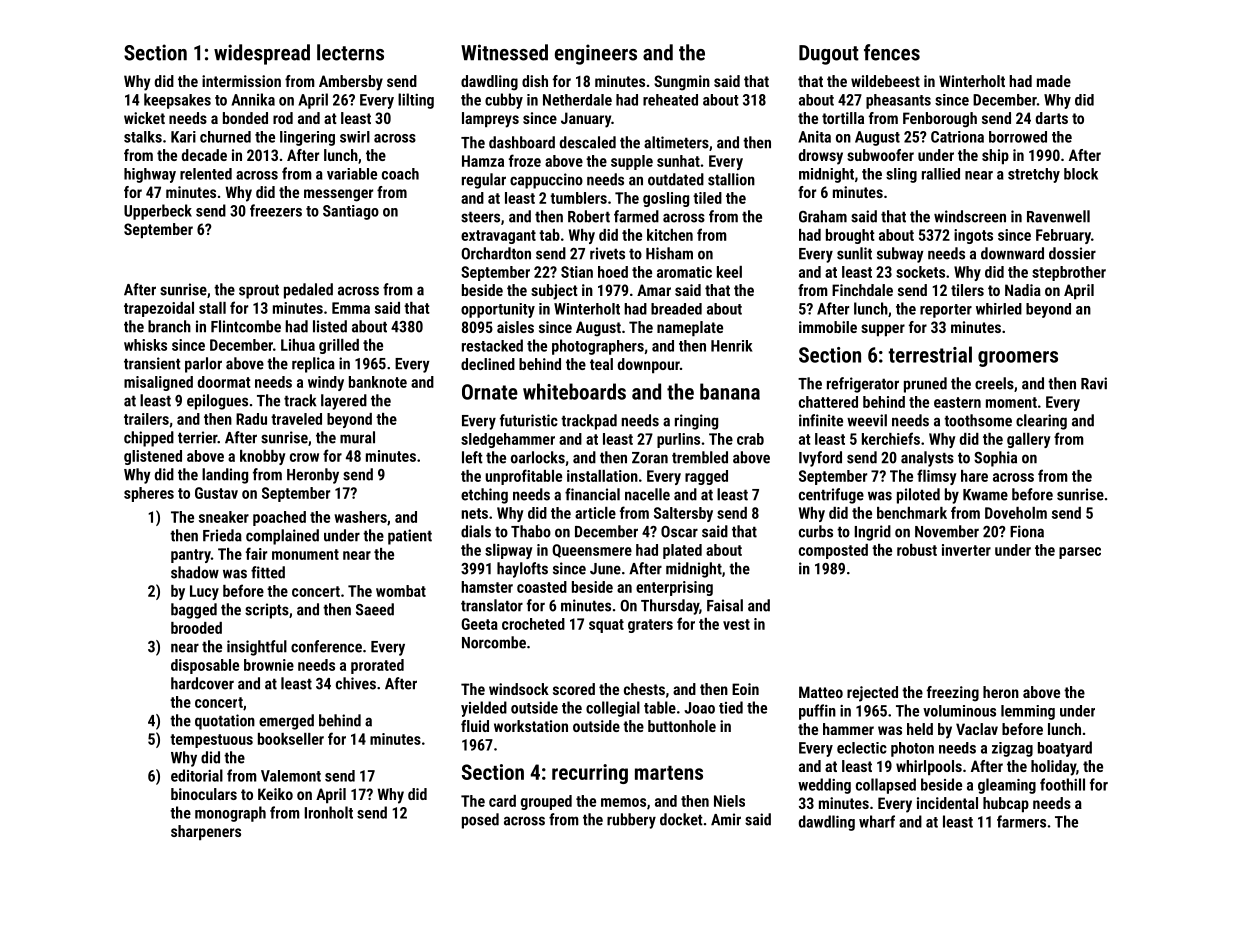  Describe the element at coordinates (504, 52) in the screenshot. I see `Witnessed` at that location.
